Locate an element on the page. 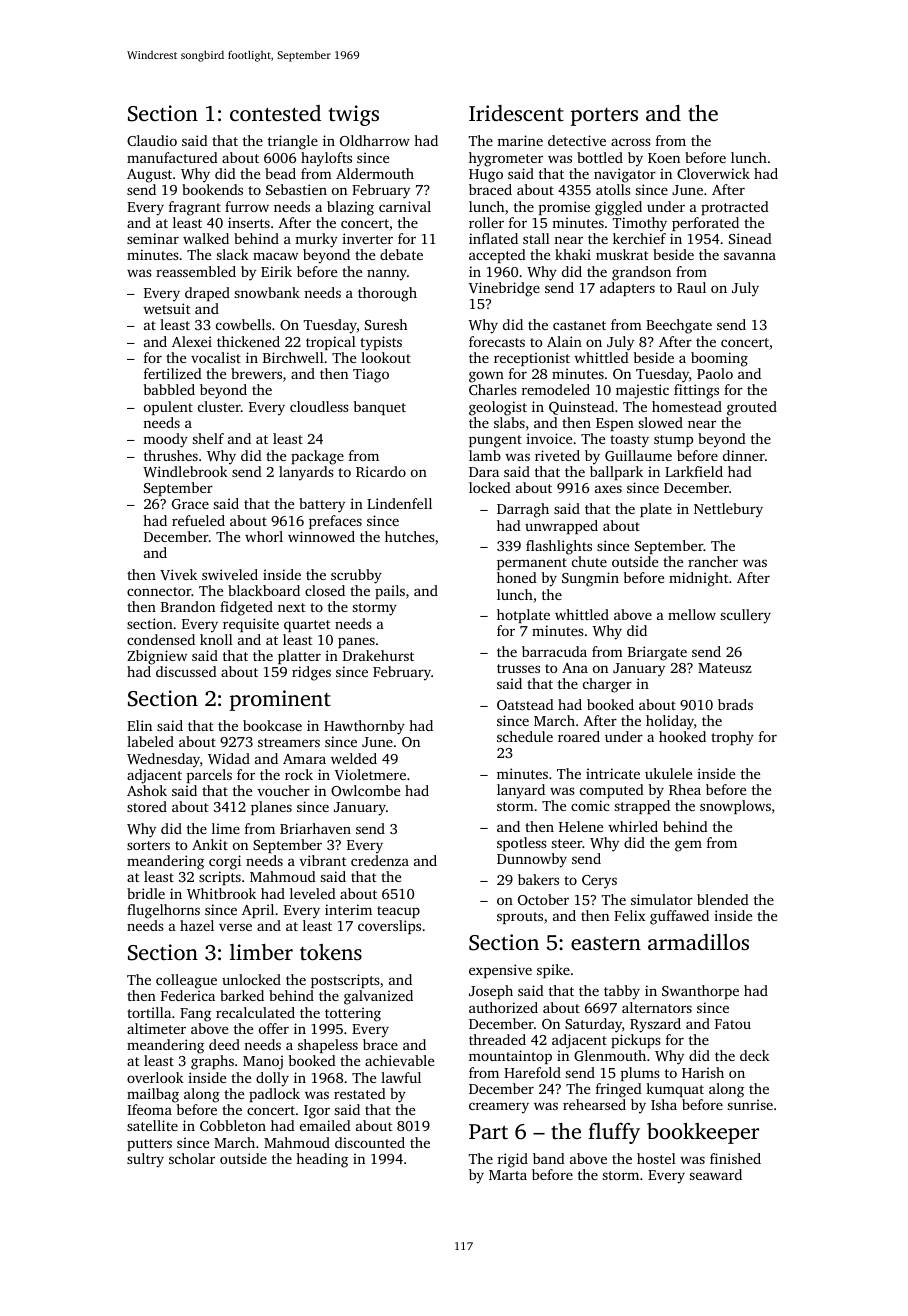  Dara is located at coordinates (484, 472).
